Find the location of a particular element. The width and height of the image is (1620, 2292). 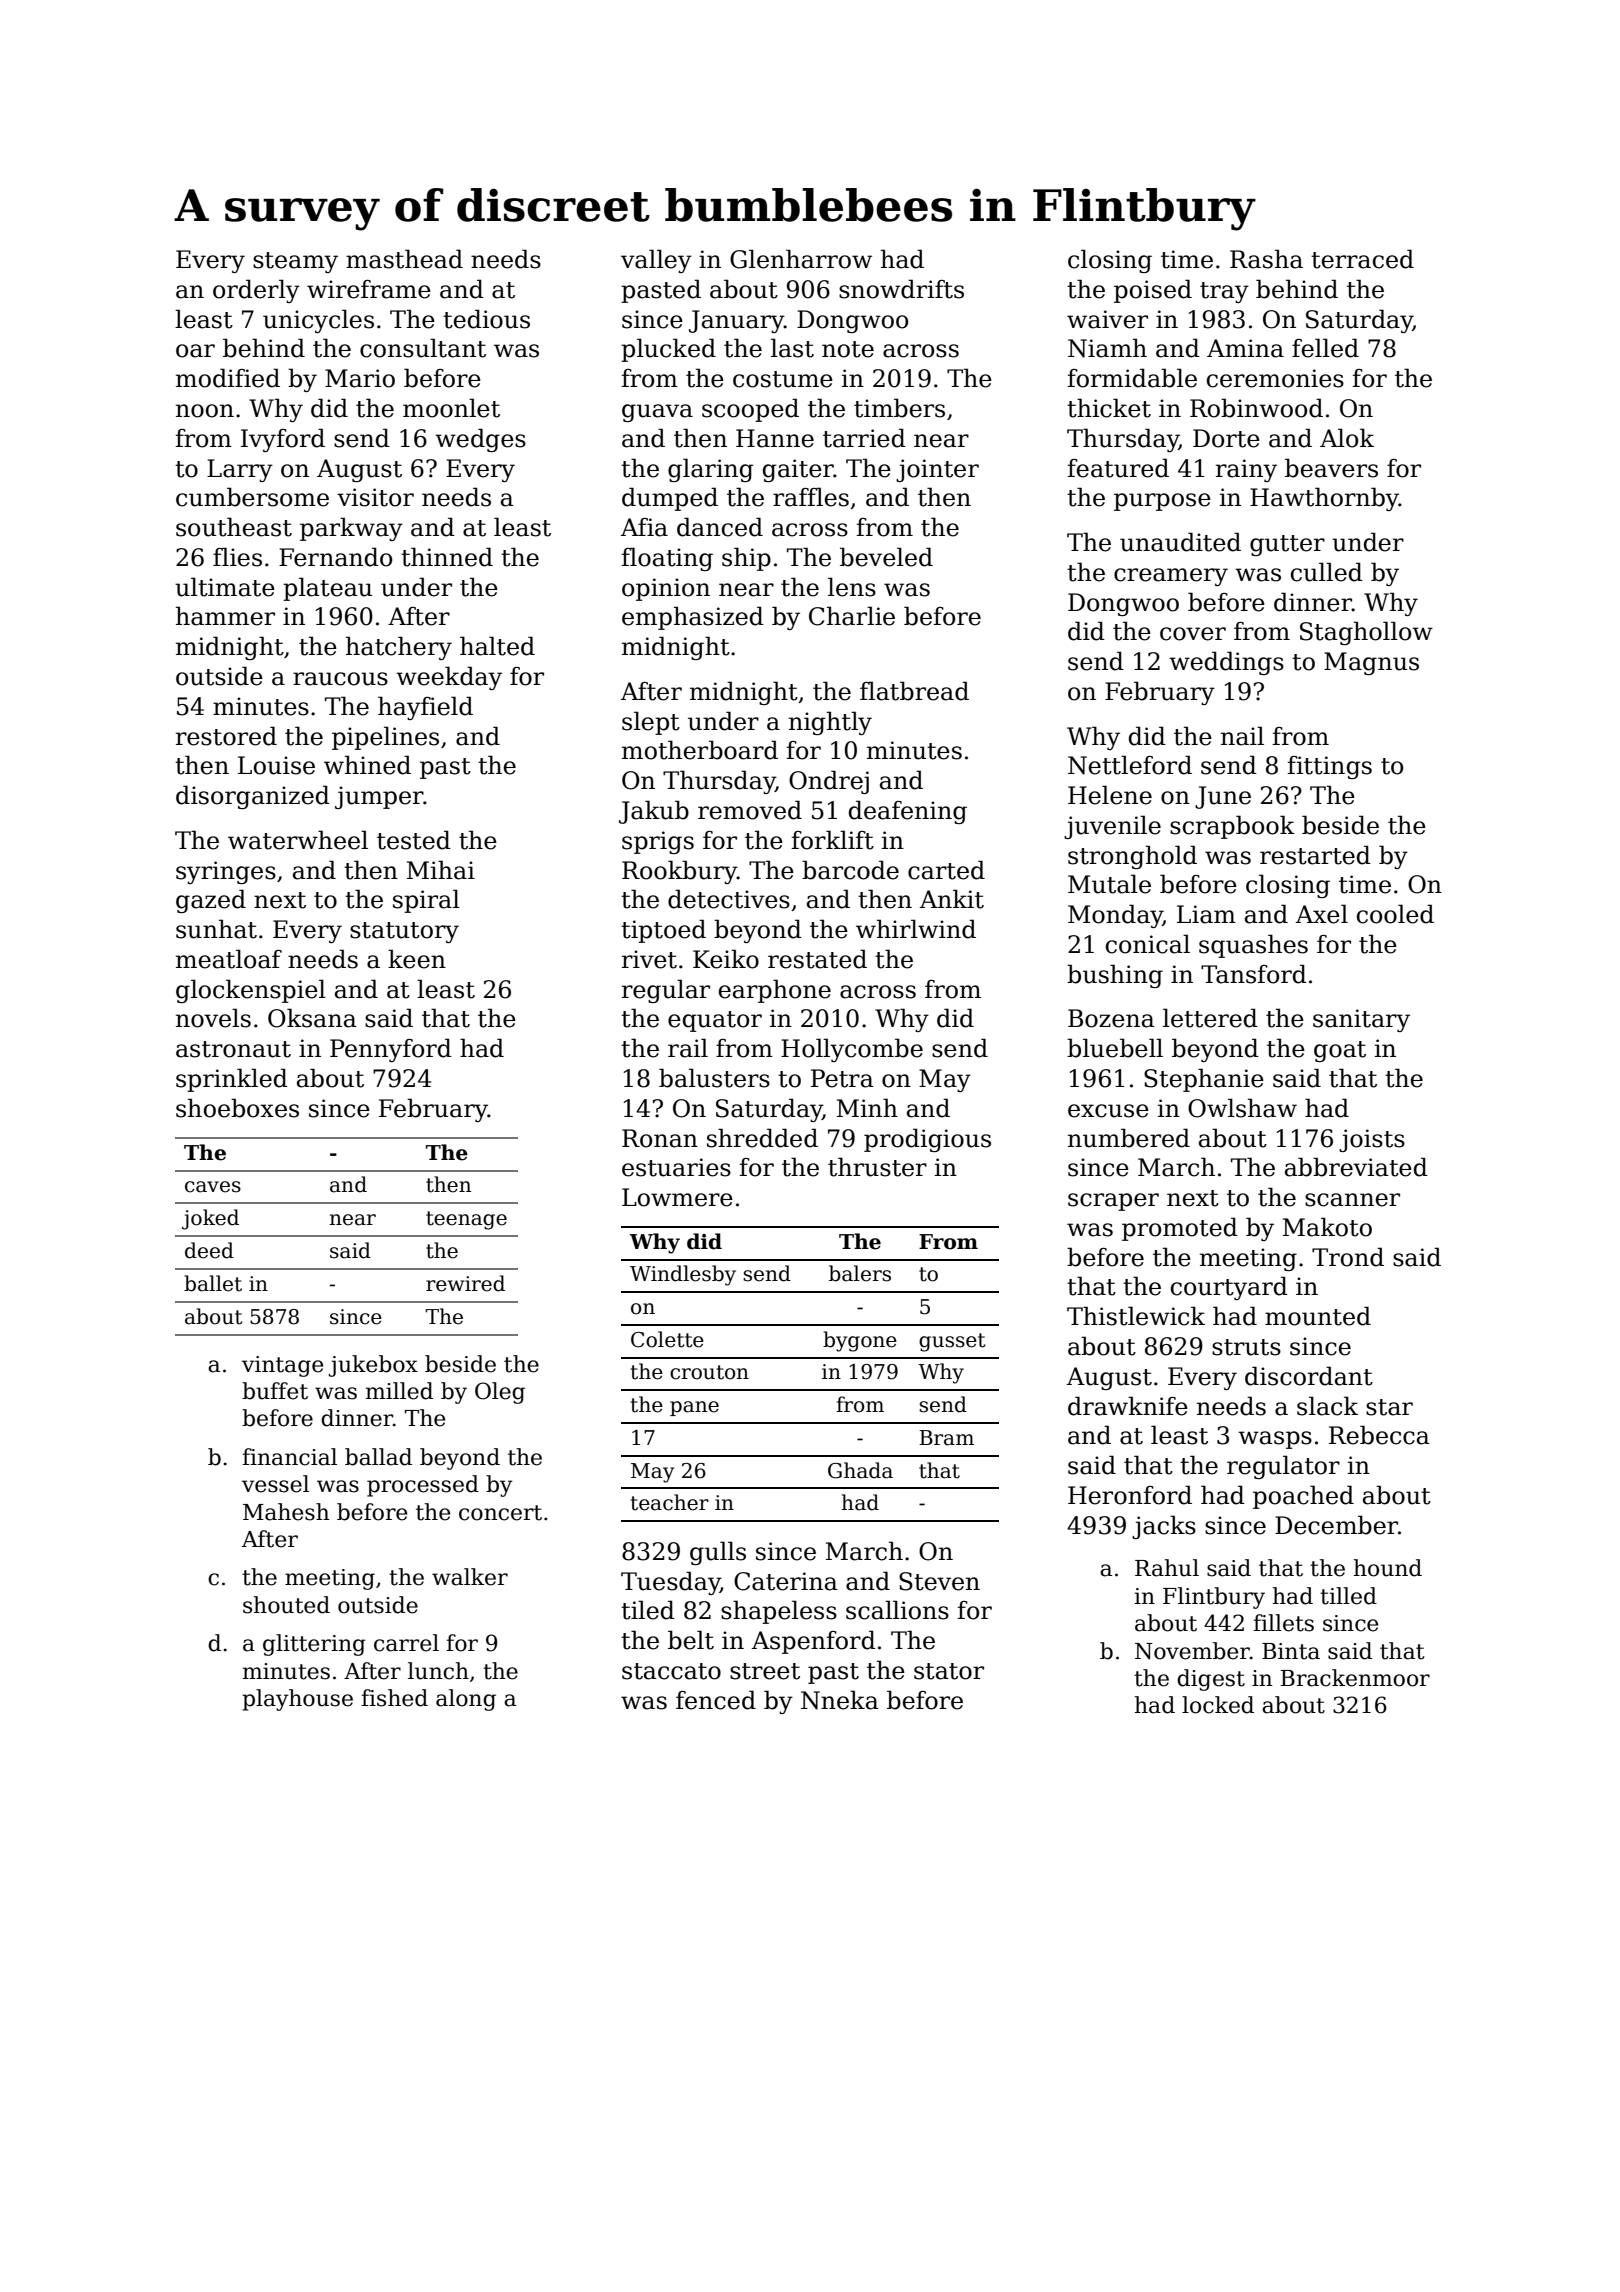

fittings is located at coordinates (1330, 767).
